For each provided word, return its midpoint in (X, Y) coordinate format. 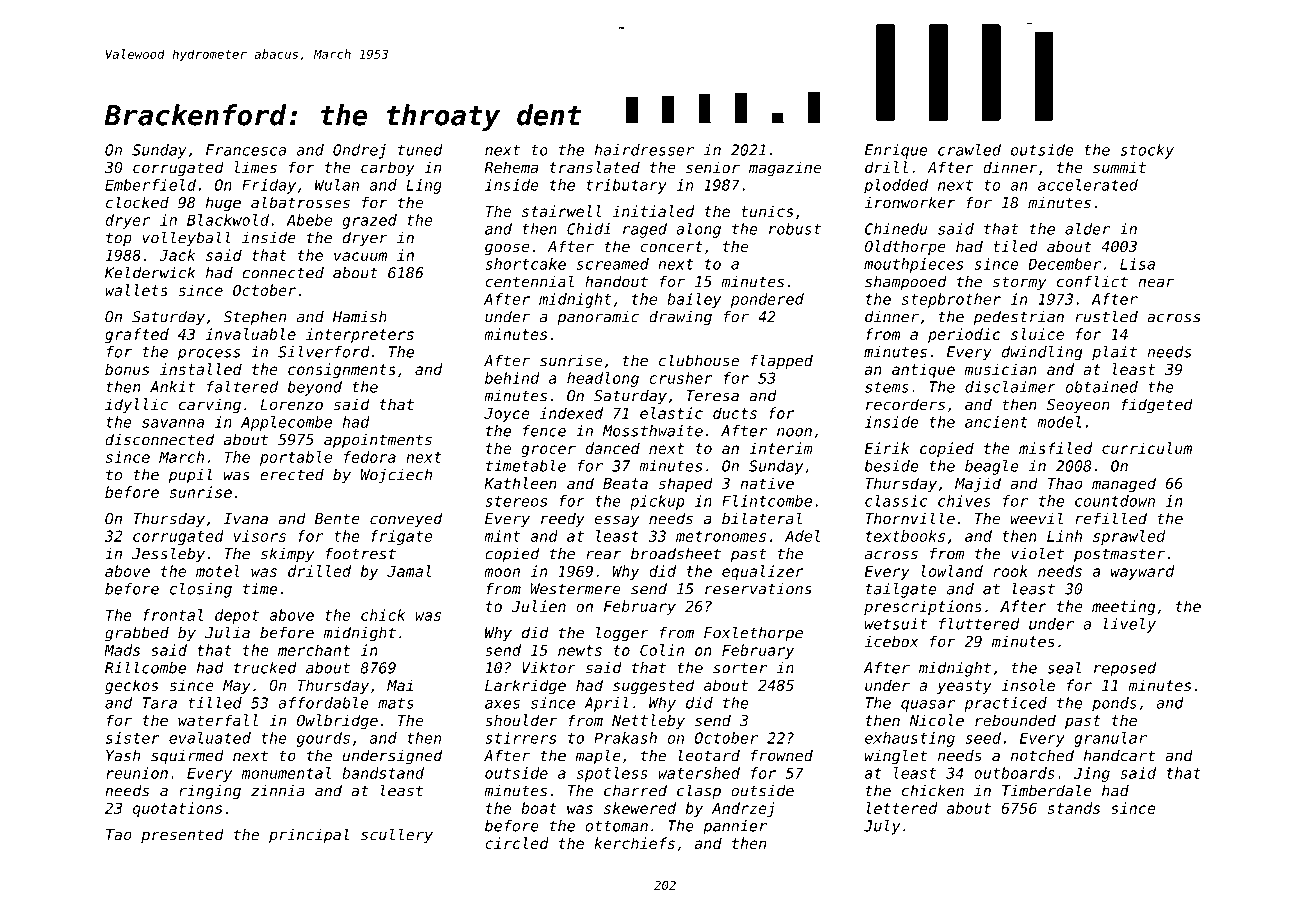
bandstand (383, 773)
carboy (388, 168)
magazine (785, 168)
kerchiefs (634, 843)
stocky (1147, 151)
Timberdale (1047, 790)
